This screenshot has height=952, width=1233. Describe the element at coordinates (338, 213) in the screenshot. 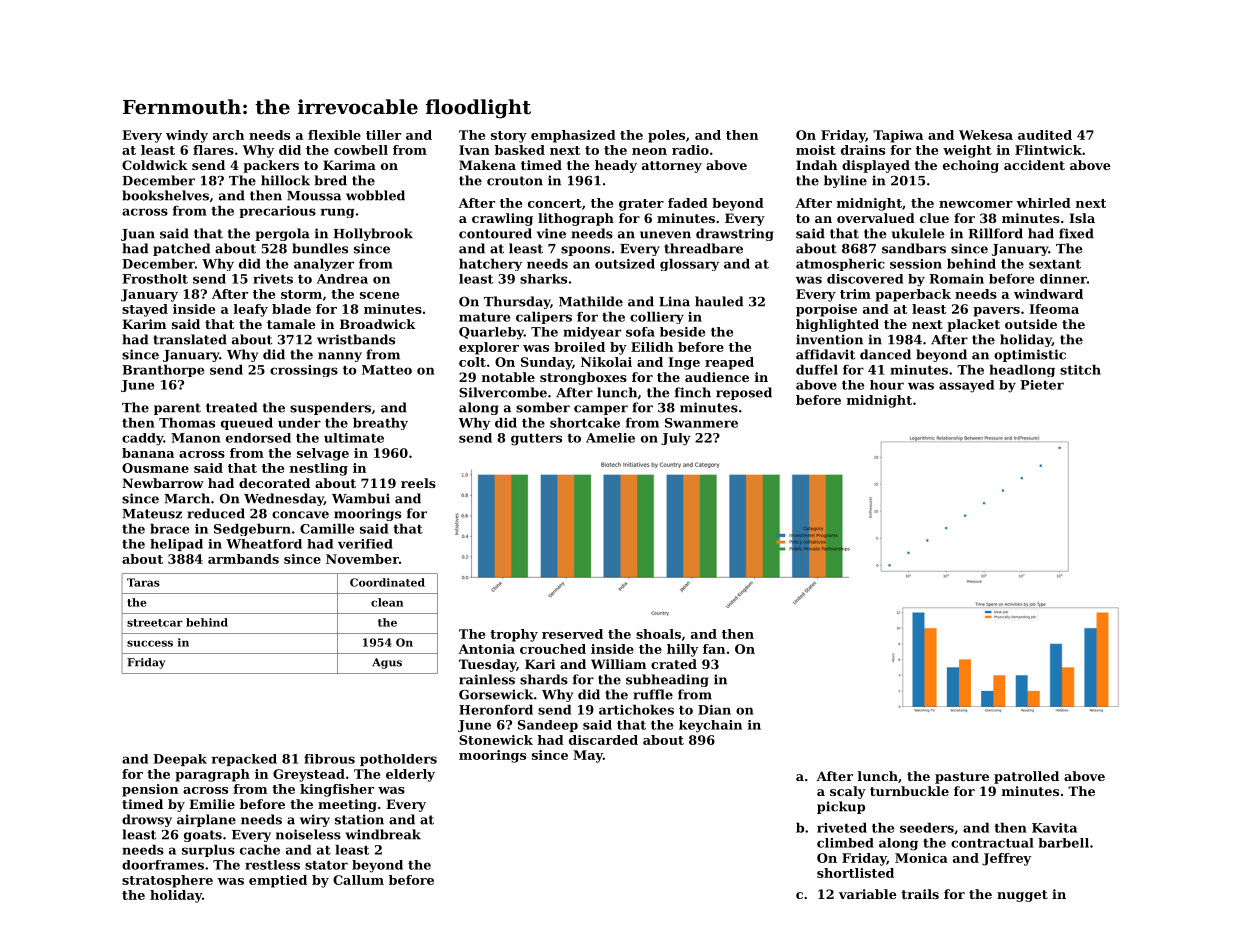

I see `rung` at that location.
